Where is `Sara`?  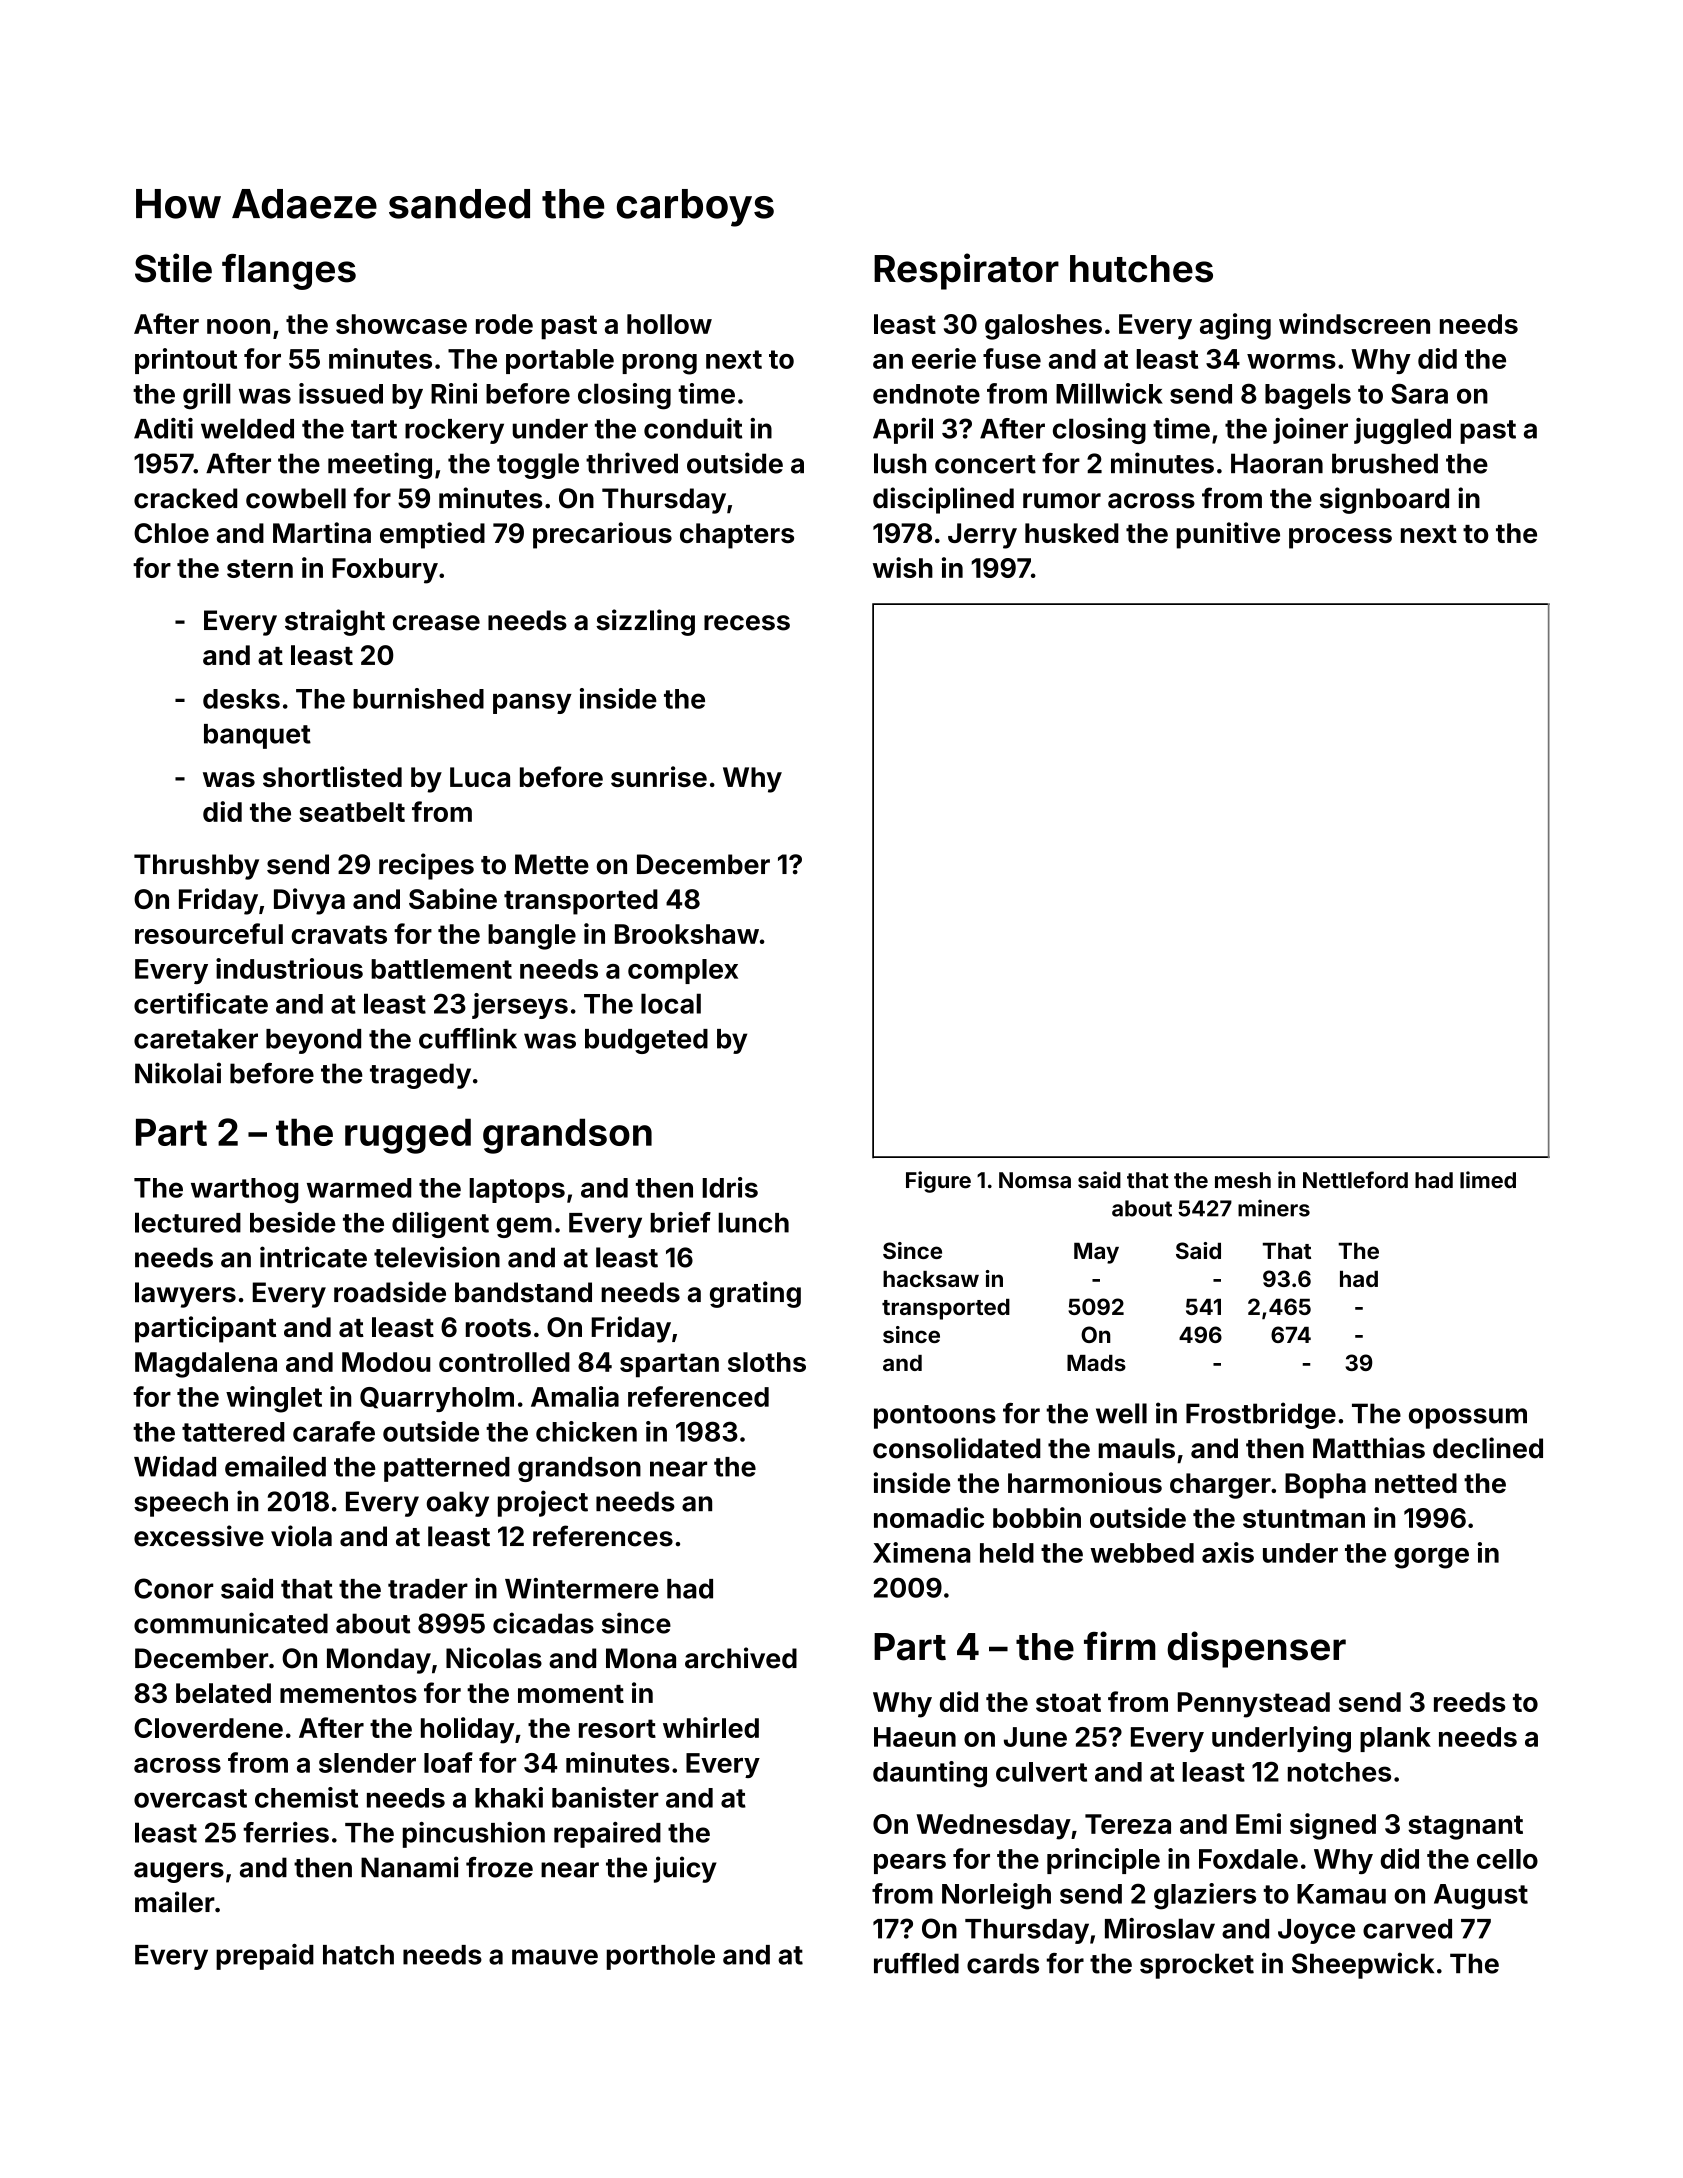 Sara is located at coordinates (1419, 393).
